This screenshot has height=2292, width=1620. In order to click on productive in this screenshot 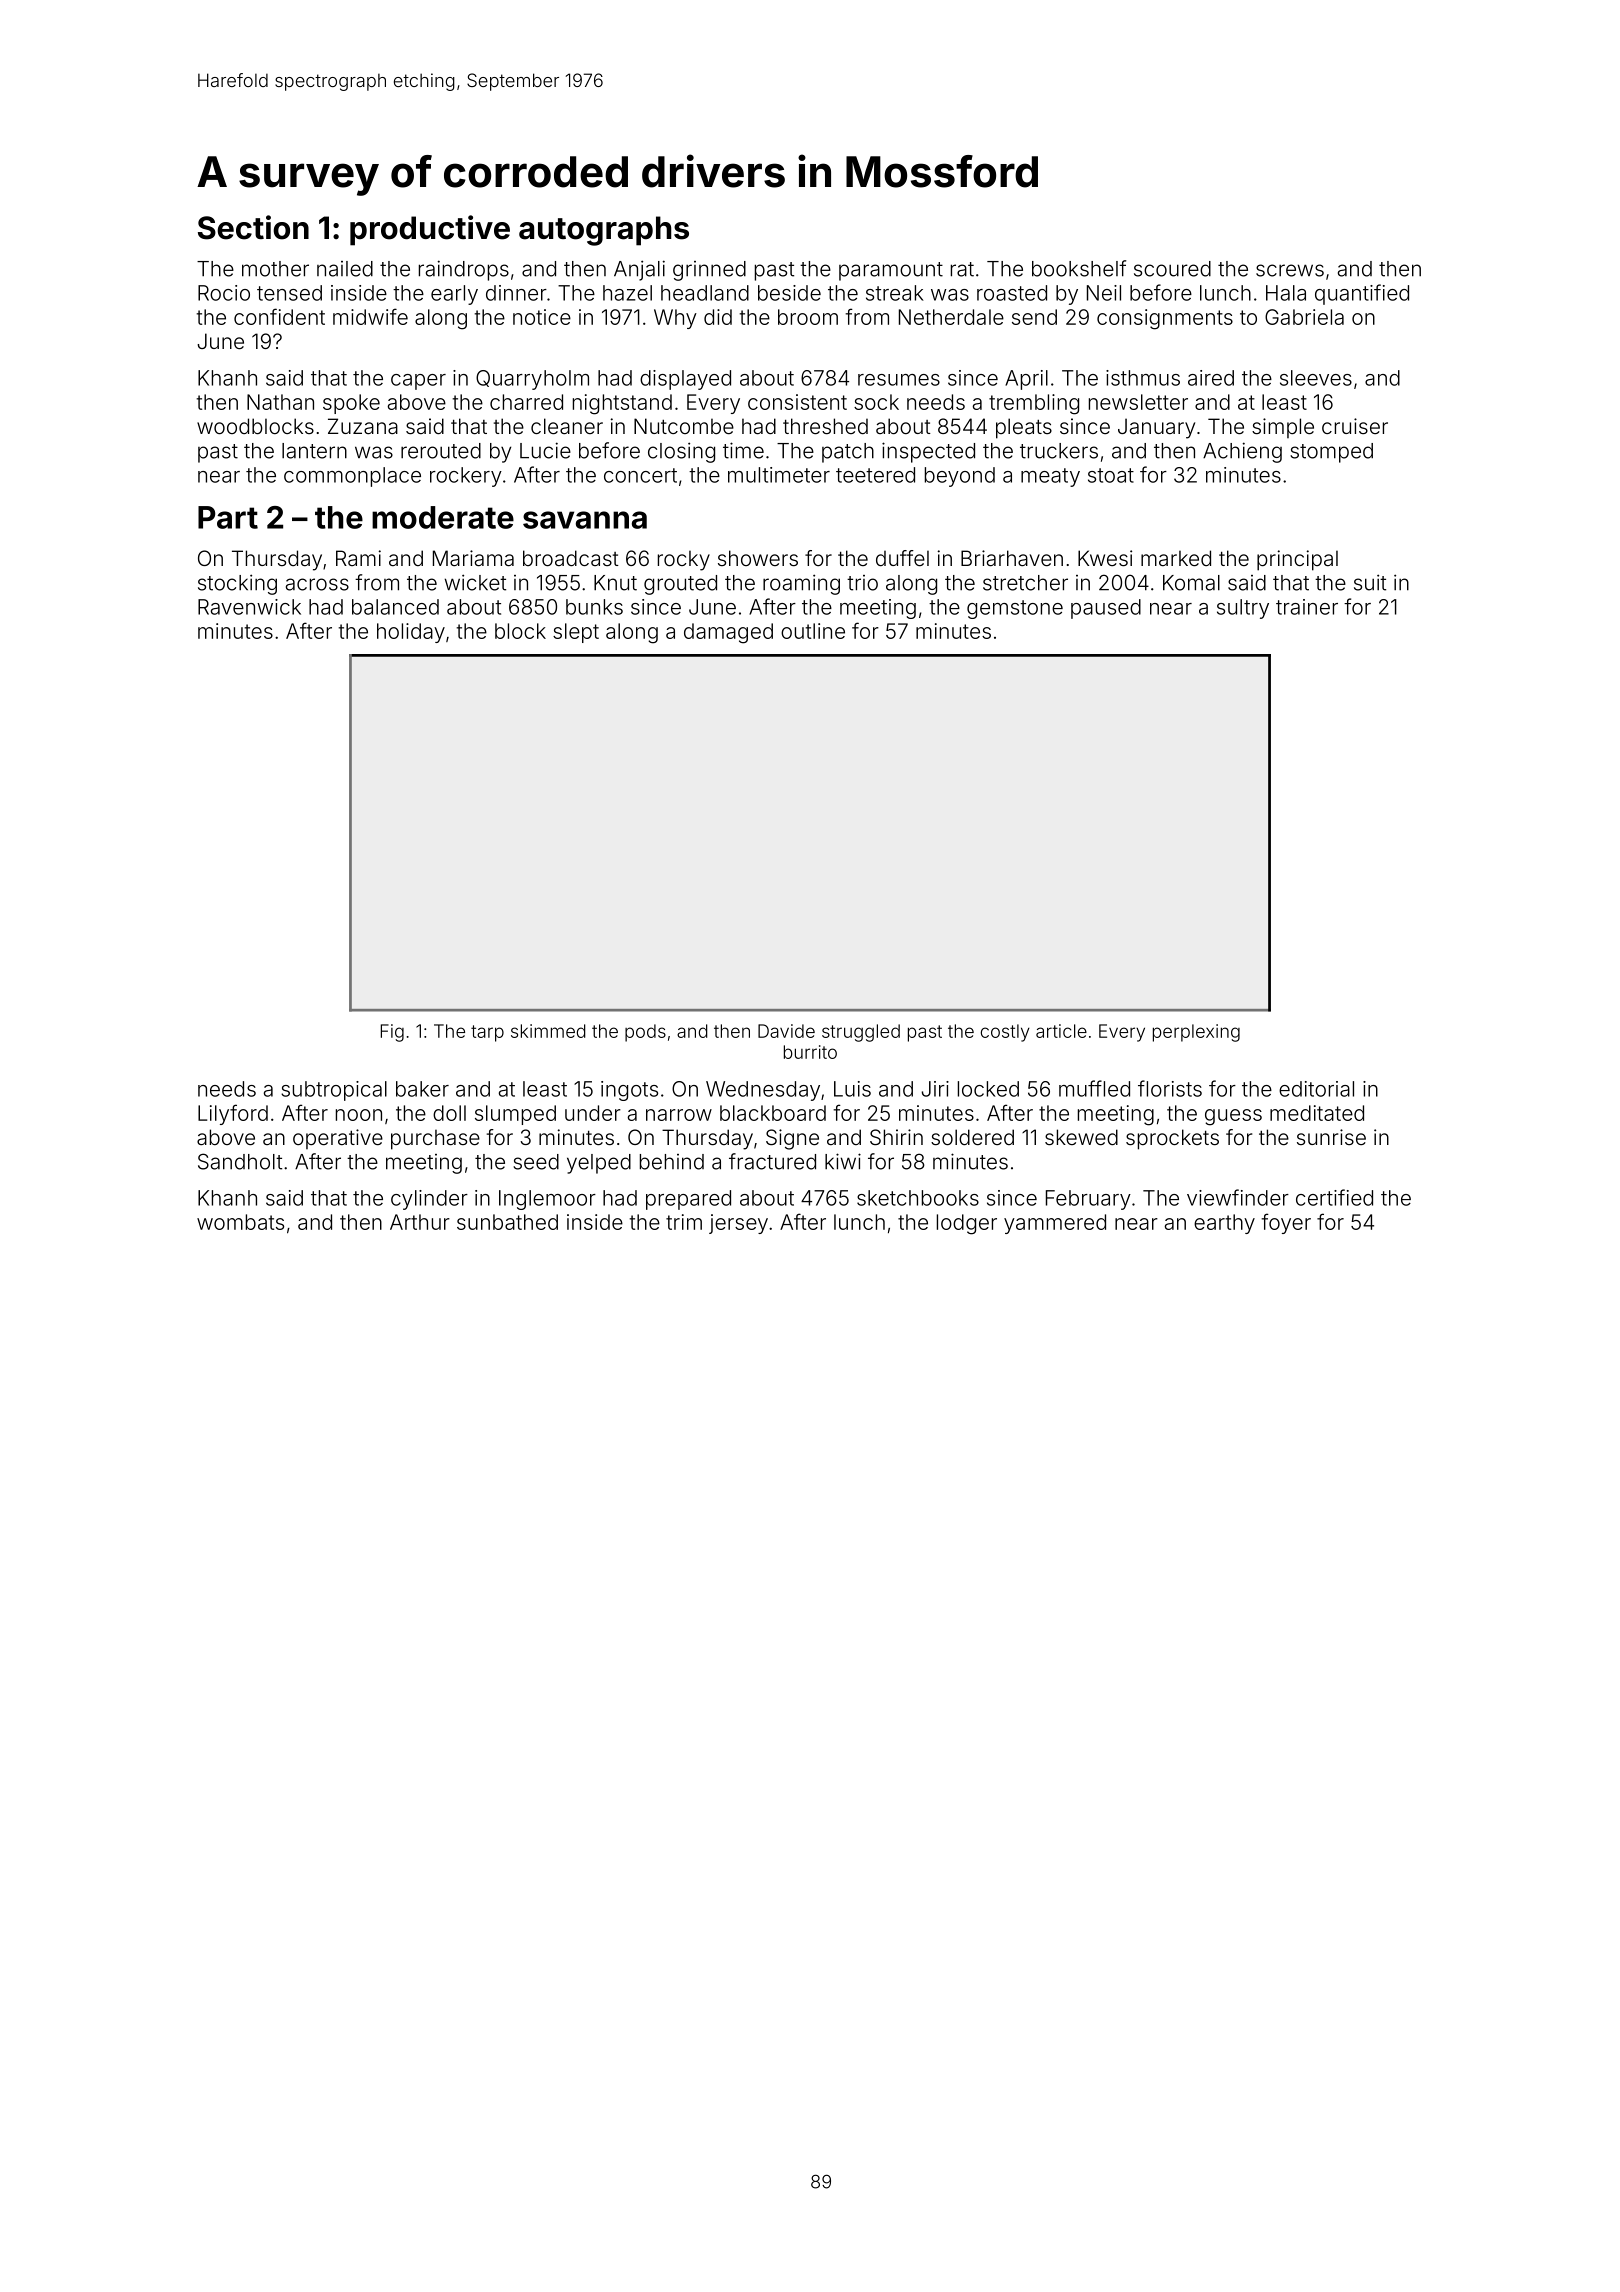, I will do `click(430, 230)`.
